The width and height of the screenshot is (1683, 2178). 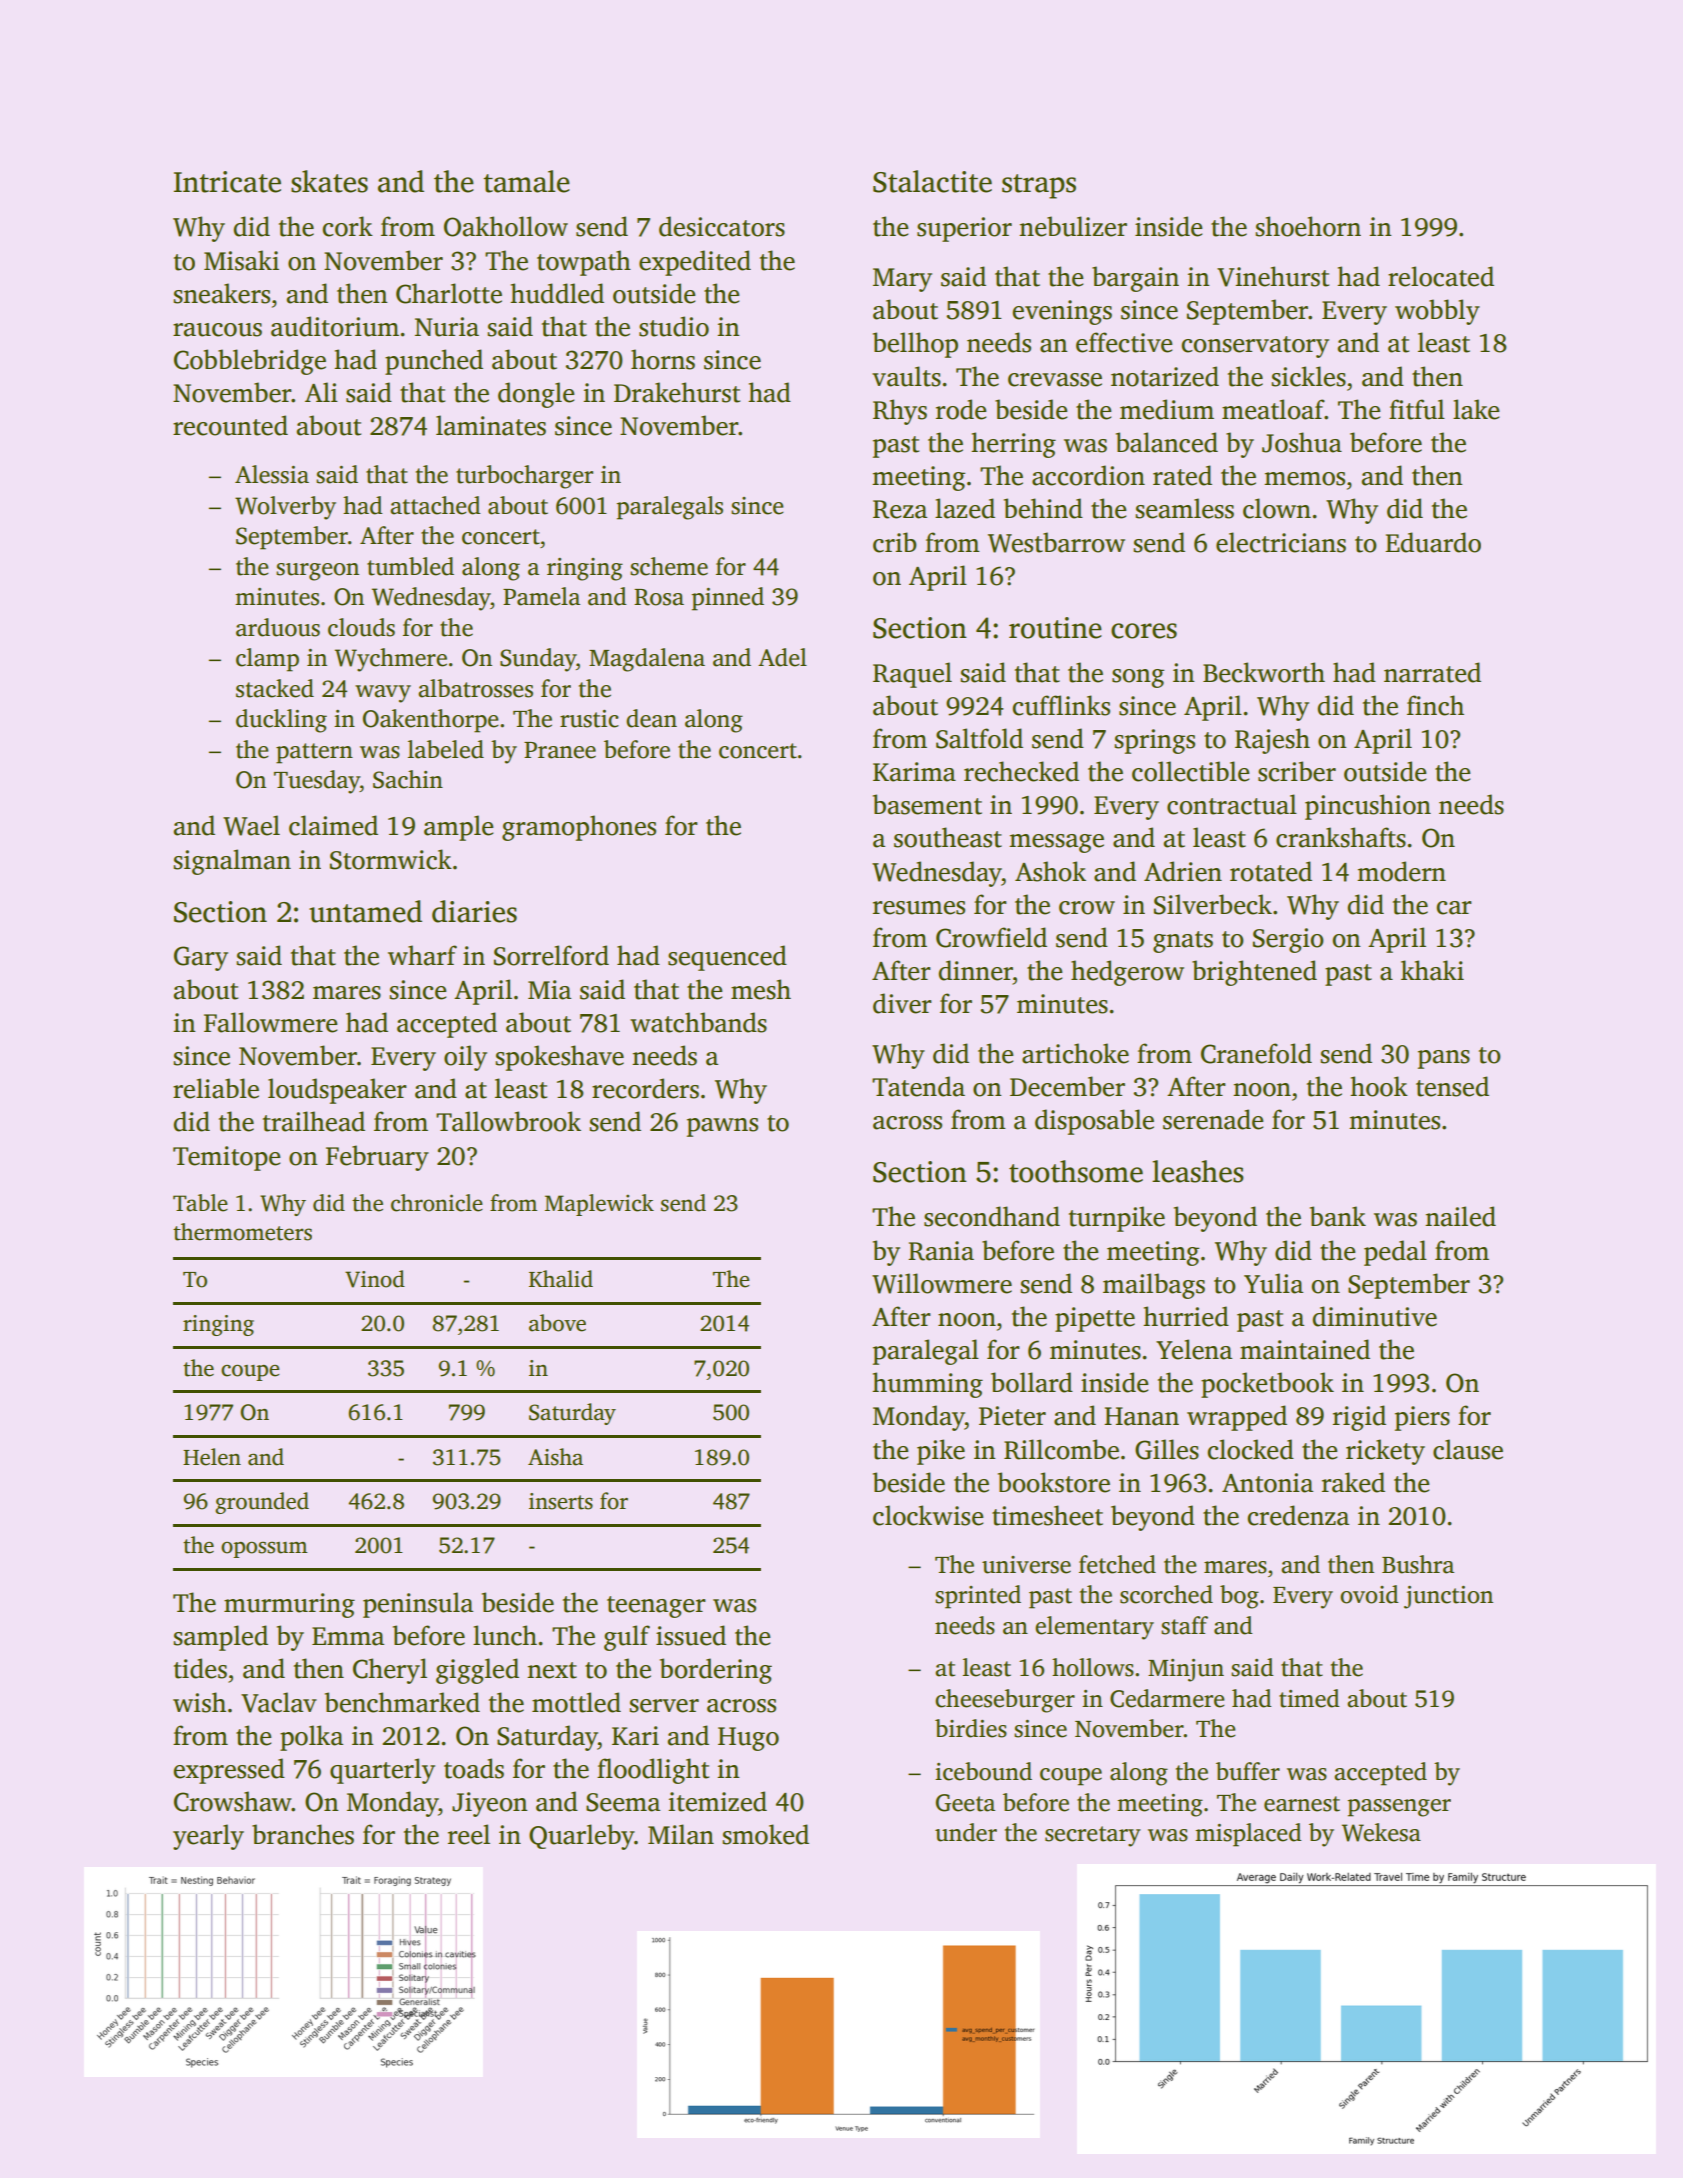 I want to click on diver, so click(x=902, y=1003).
